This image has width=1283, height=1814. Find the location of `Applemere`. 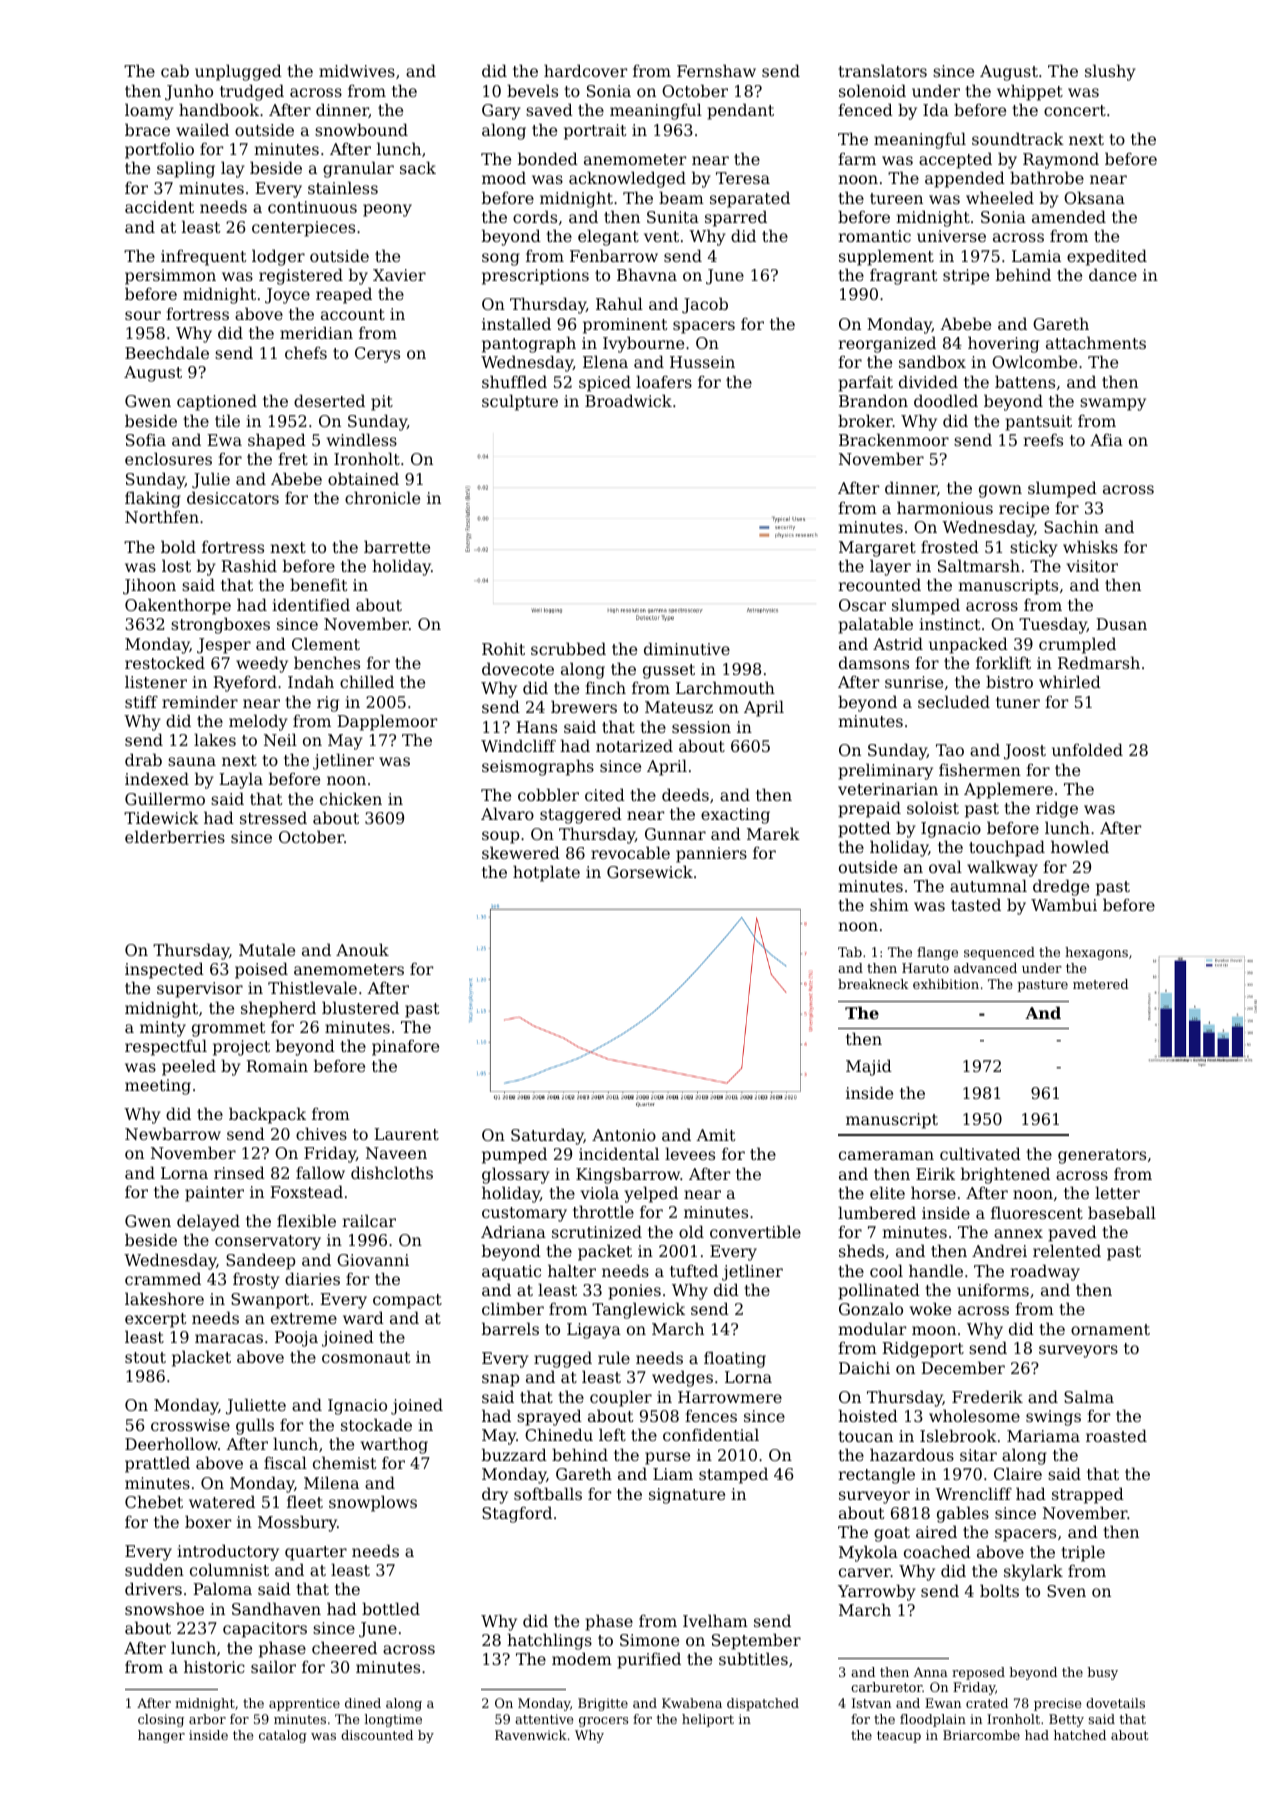

Applemere is located at coordinates (1008, 790).
